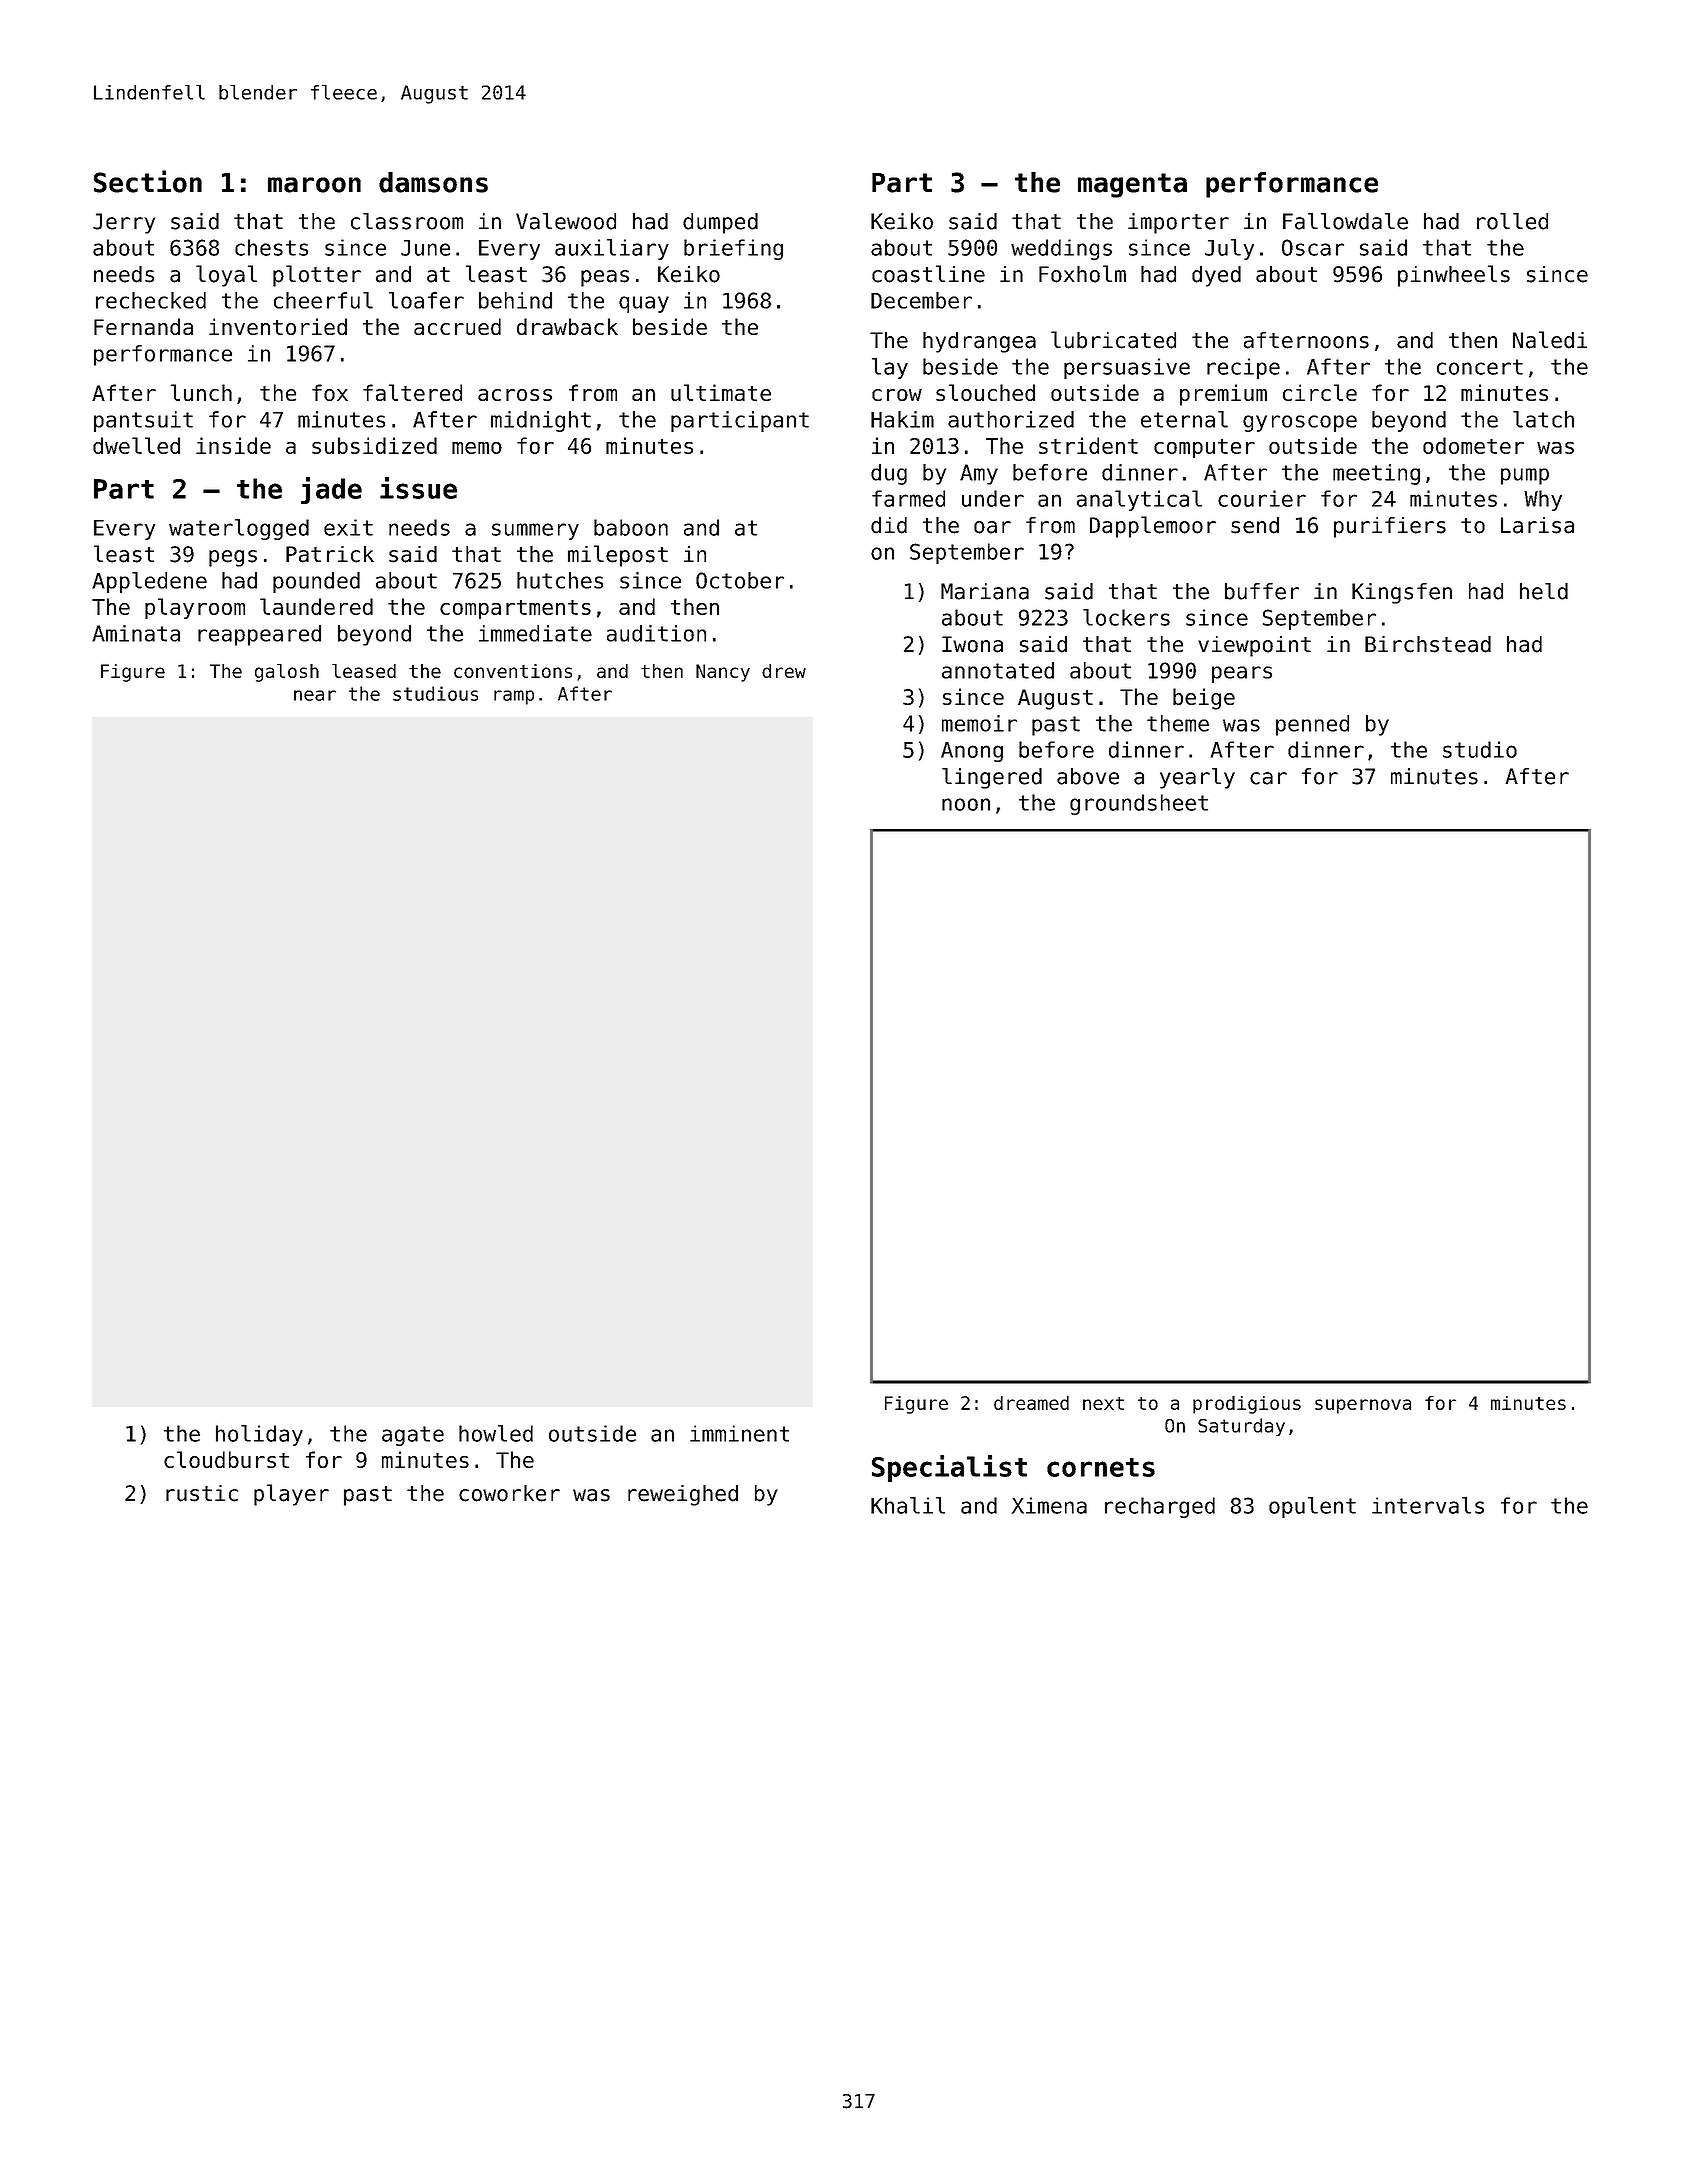 The height and width of the screenshot is (2178, 1683). Describe the element at coordinates (739, 1433) in the screenshot. I see `imminent` at that location.
